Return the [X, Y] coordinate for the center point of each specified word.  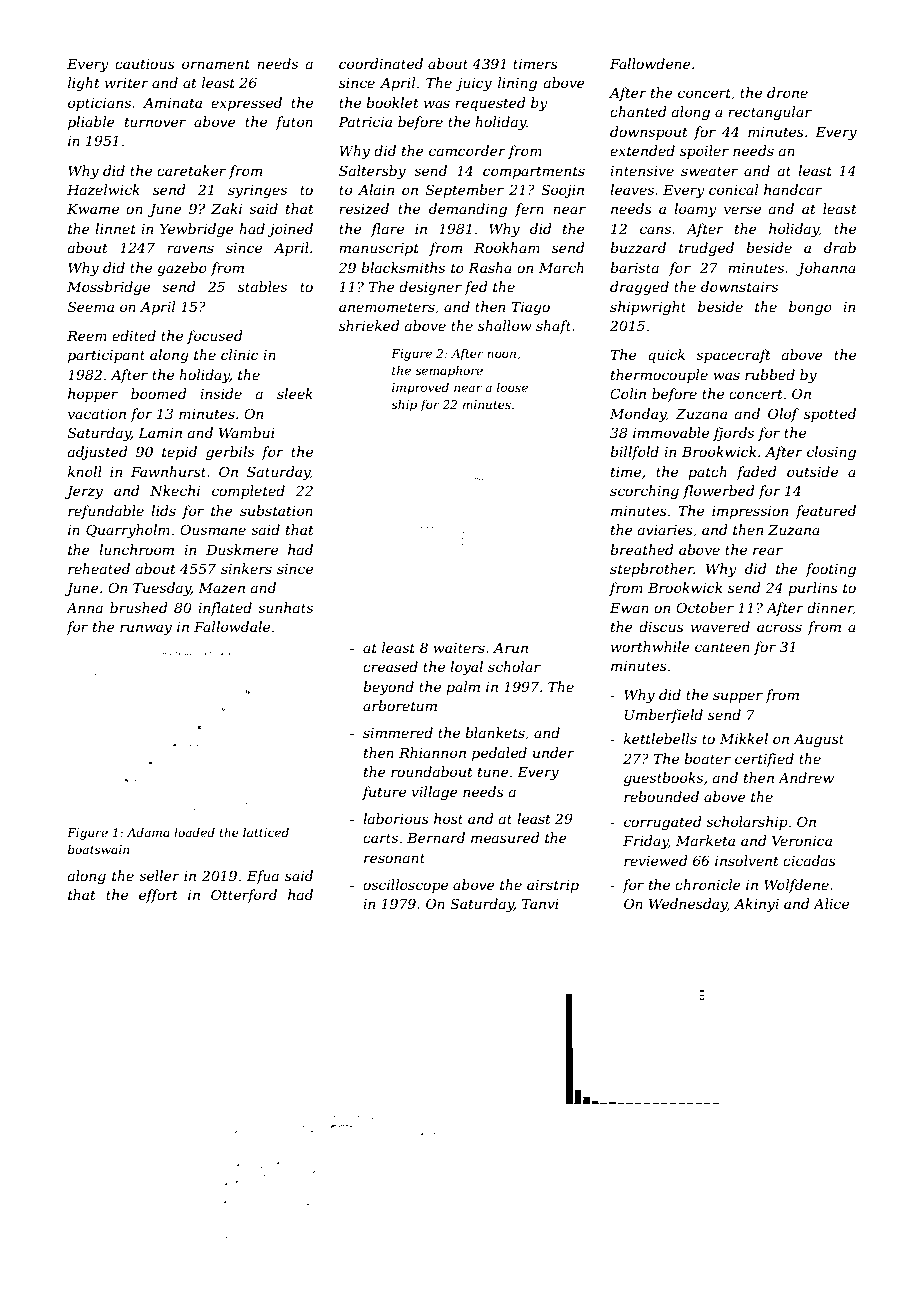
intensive [642, 171]
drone [787, 92]
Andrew [806, 777]
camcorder [467, 150]
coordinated [381, 63]
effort [158, 896]
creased [390, 666]
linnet [115, 228]
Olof [783, 415]
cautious [145, 64]
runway [146, 629]
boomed [159, 393]
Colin [628, 393]
